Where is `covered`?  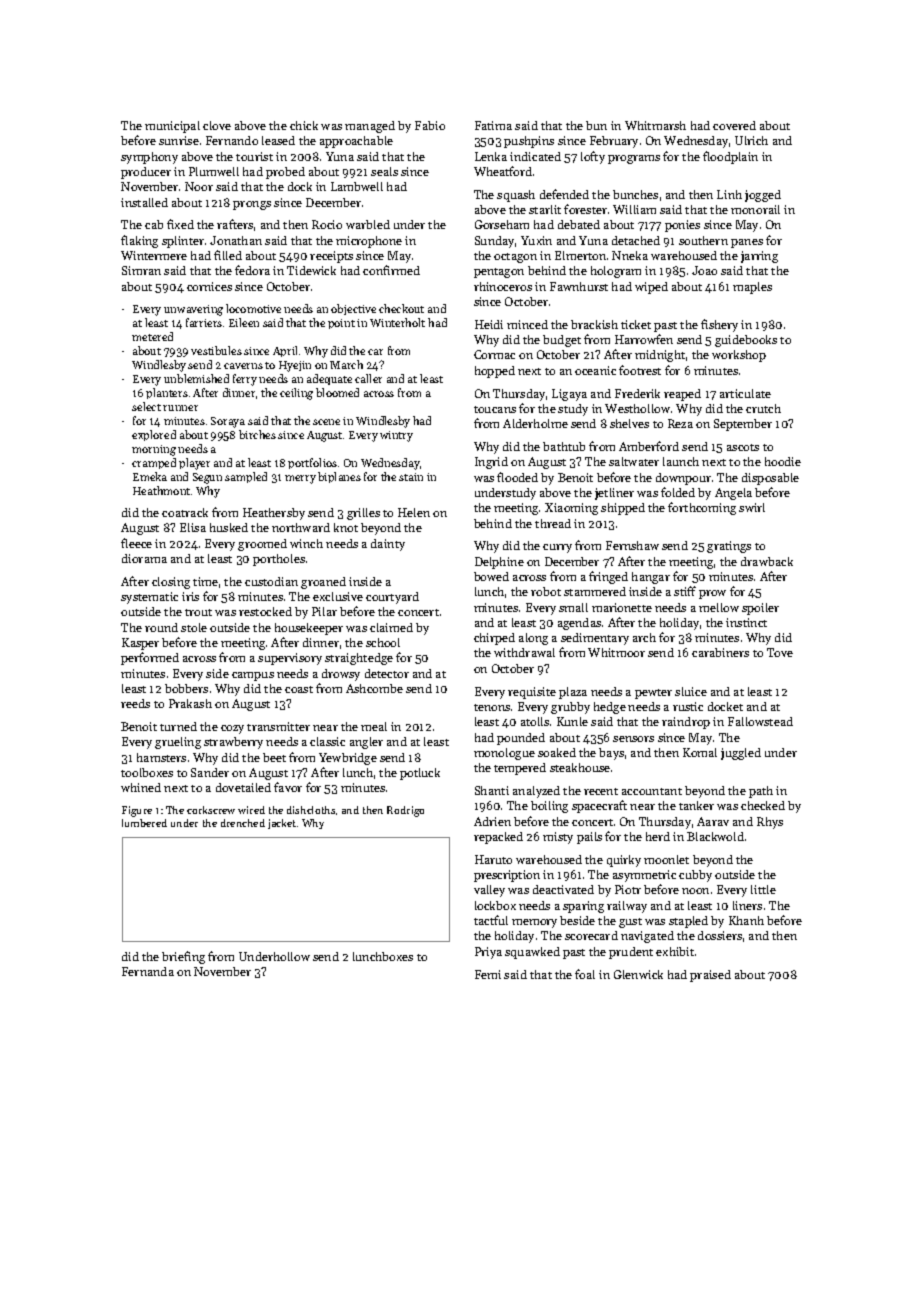
covered is located at coordinates (734, 125).
